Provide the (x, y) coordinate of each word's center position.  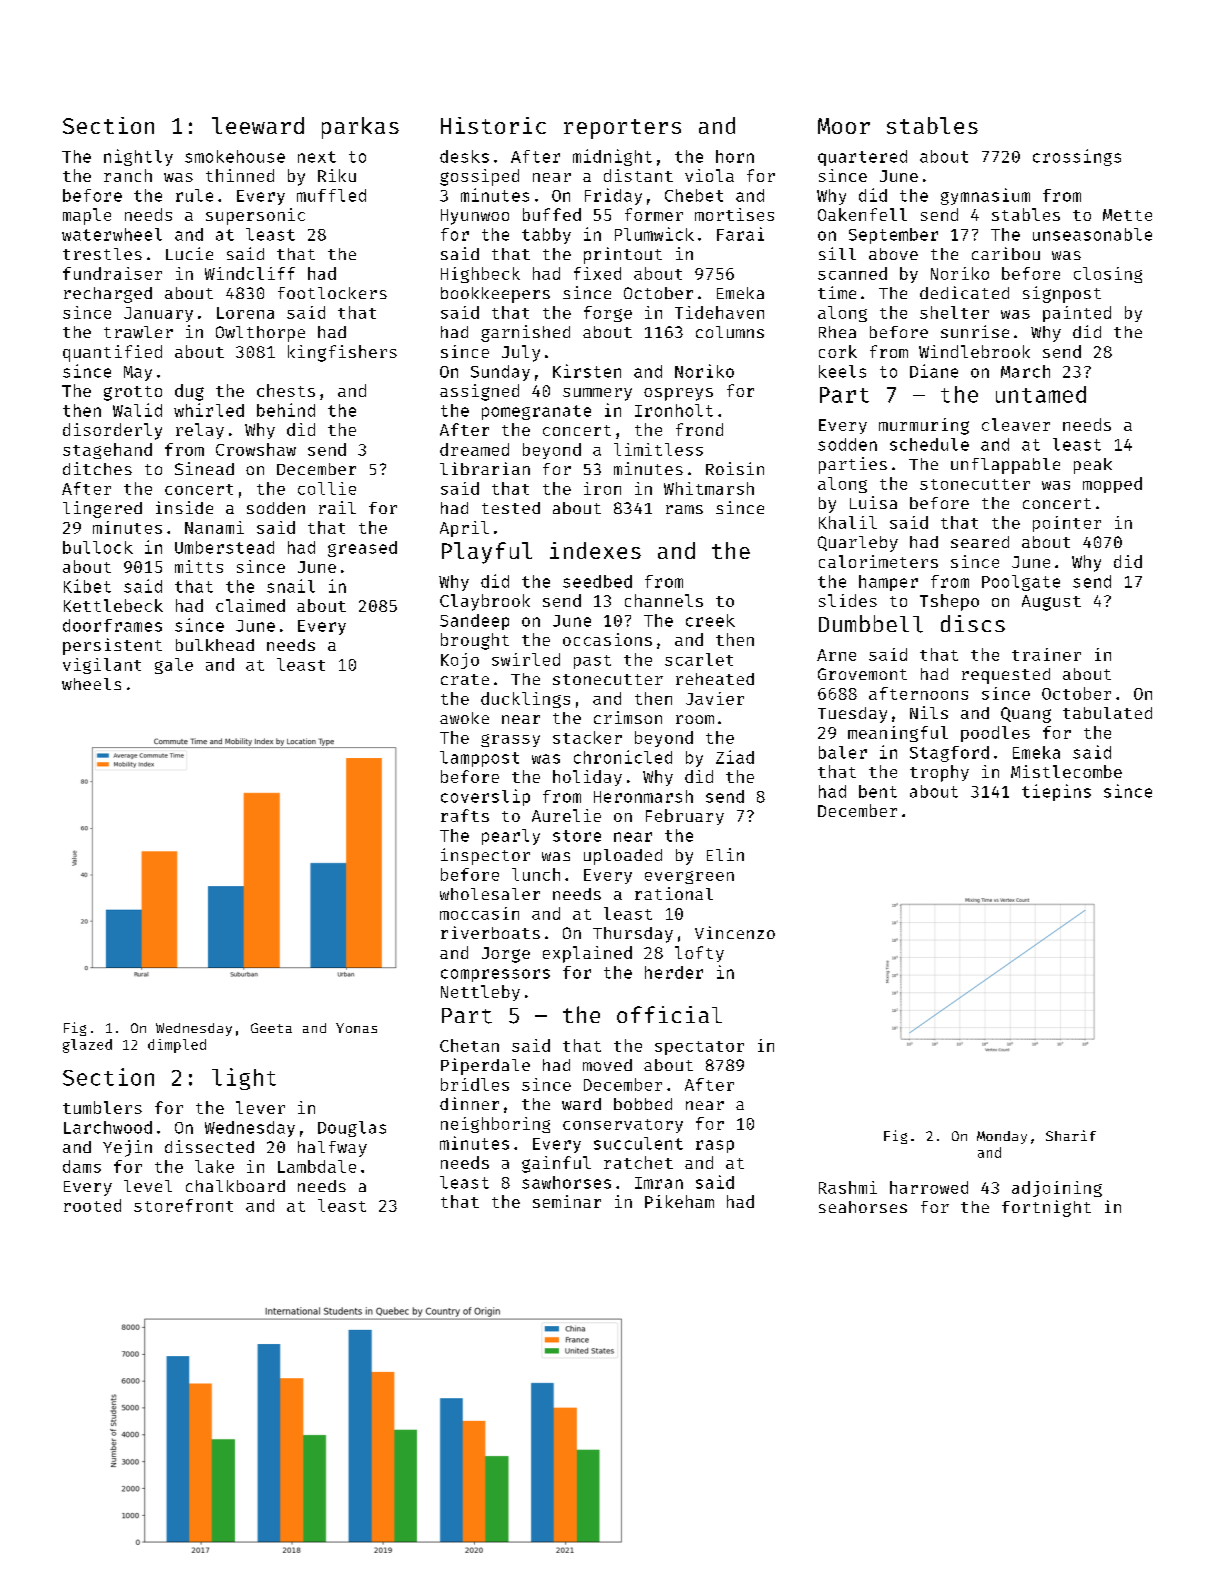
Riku (337, 175)
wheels (91, 684)
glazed (87, 1046)
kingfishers (342, 353)
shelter (954, 312)
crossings (1077, 157)
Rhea (837, 332)
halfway (332, 1149)
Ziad (735, 757)
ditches (97, 468)
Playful (487, 553)
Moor (844, 126)
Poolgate (1021, 583)
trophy (939, 773)
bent (878, 791)
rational (674, 893)
